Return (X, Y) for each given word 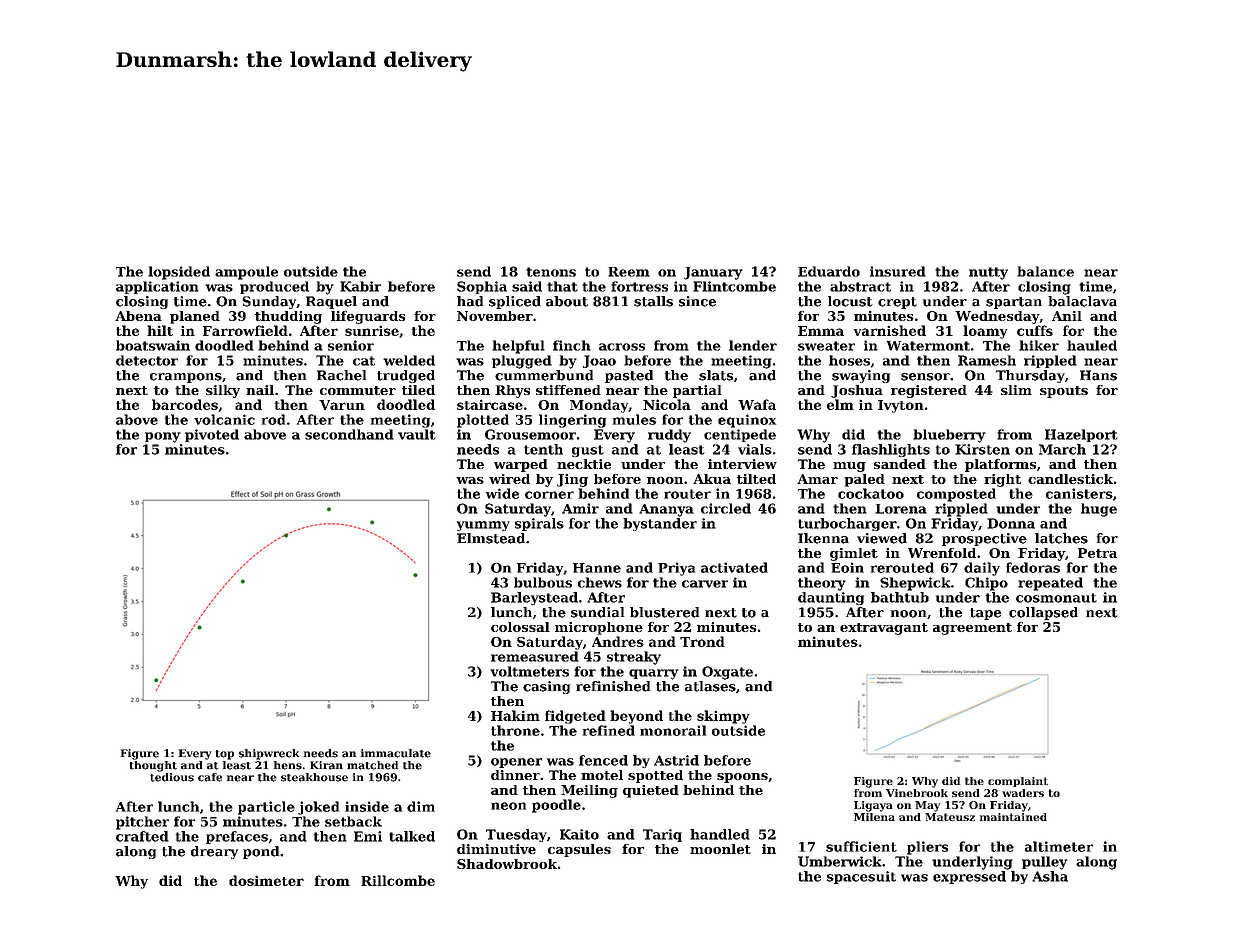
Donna (1011, 523)
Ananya (666, 510)
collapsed (1043, 613)
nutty (988, 273)
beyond (636, 717)
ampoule (246, 273)
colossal (520, 627)
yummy (483, 526)
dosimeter (266, 880)
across (622, 347)
